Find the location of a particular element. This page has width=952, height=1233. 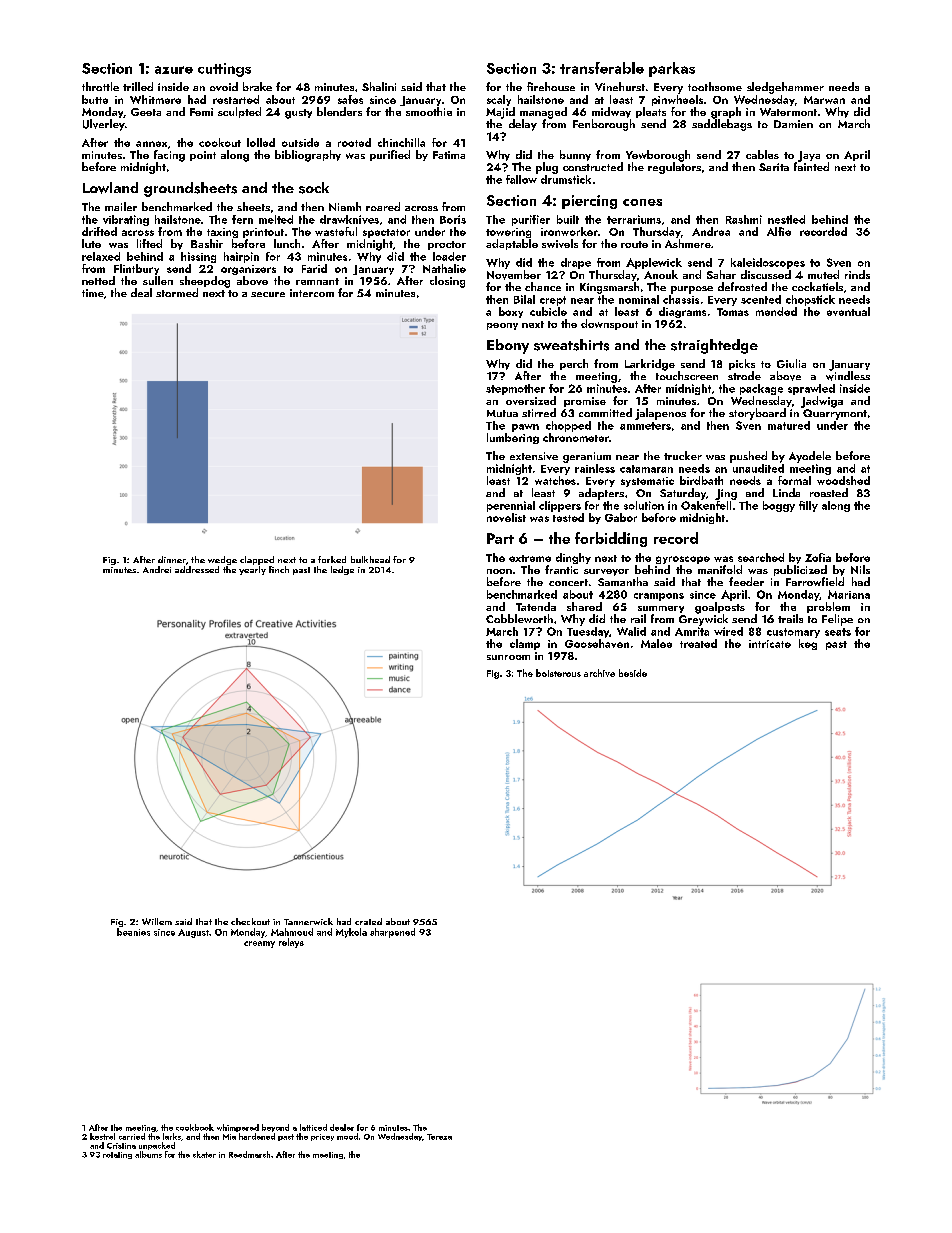

Tannerwick is located at coordinates (308, 921).
